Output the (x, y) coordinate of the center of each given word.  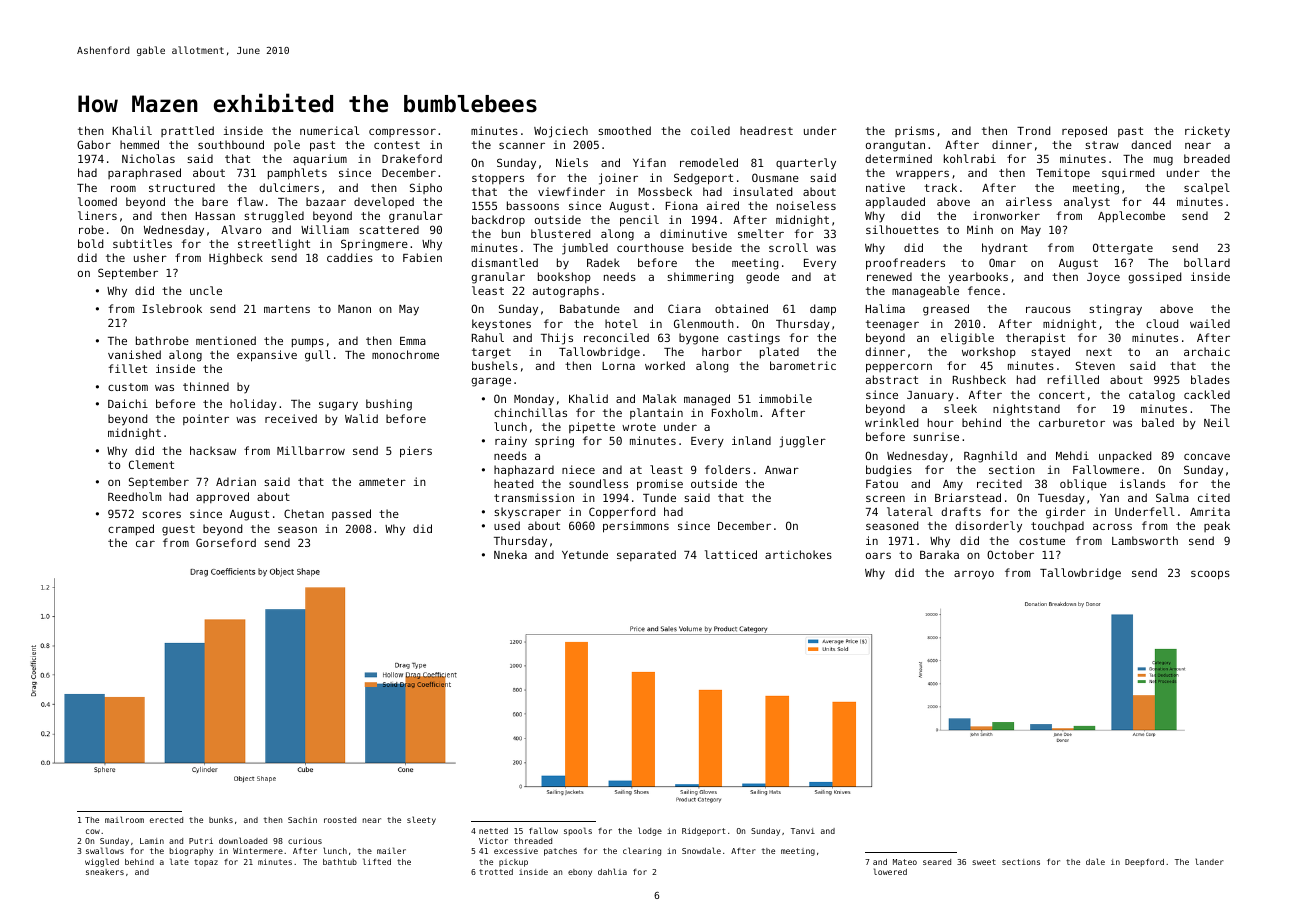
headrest (766, 130)
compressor (402, 132)
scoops (1210, 575)
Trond (1033, 130)
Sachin (302, 820)
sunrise (936, 436)
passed (351, 514)
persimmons (636, 527)
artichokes (798, 554)
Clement (151, 464)
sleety (421, 820)
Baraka (939, 554)
